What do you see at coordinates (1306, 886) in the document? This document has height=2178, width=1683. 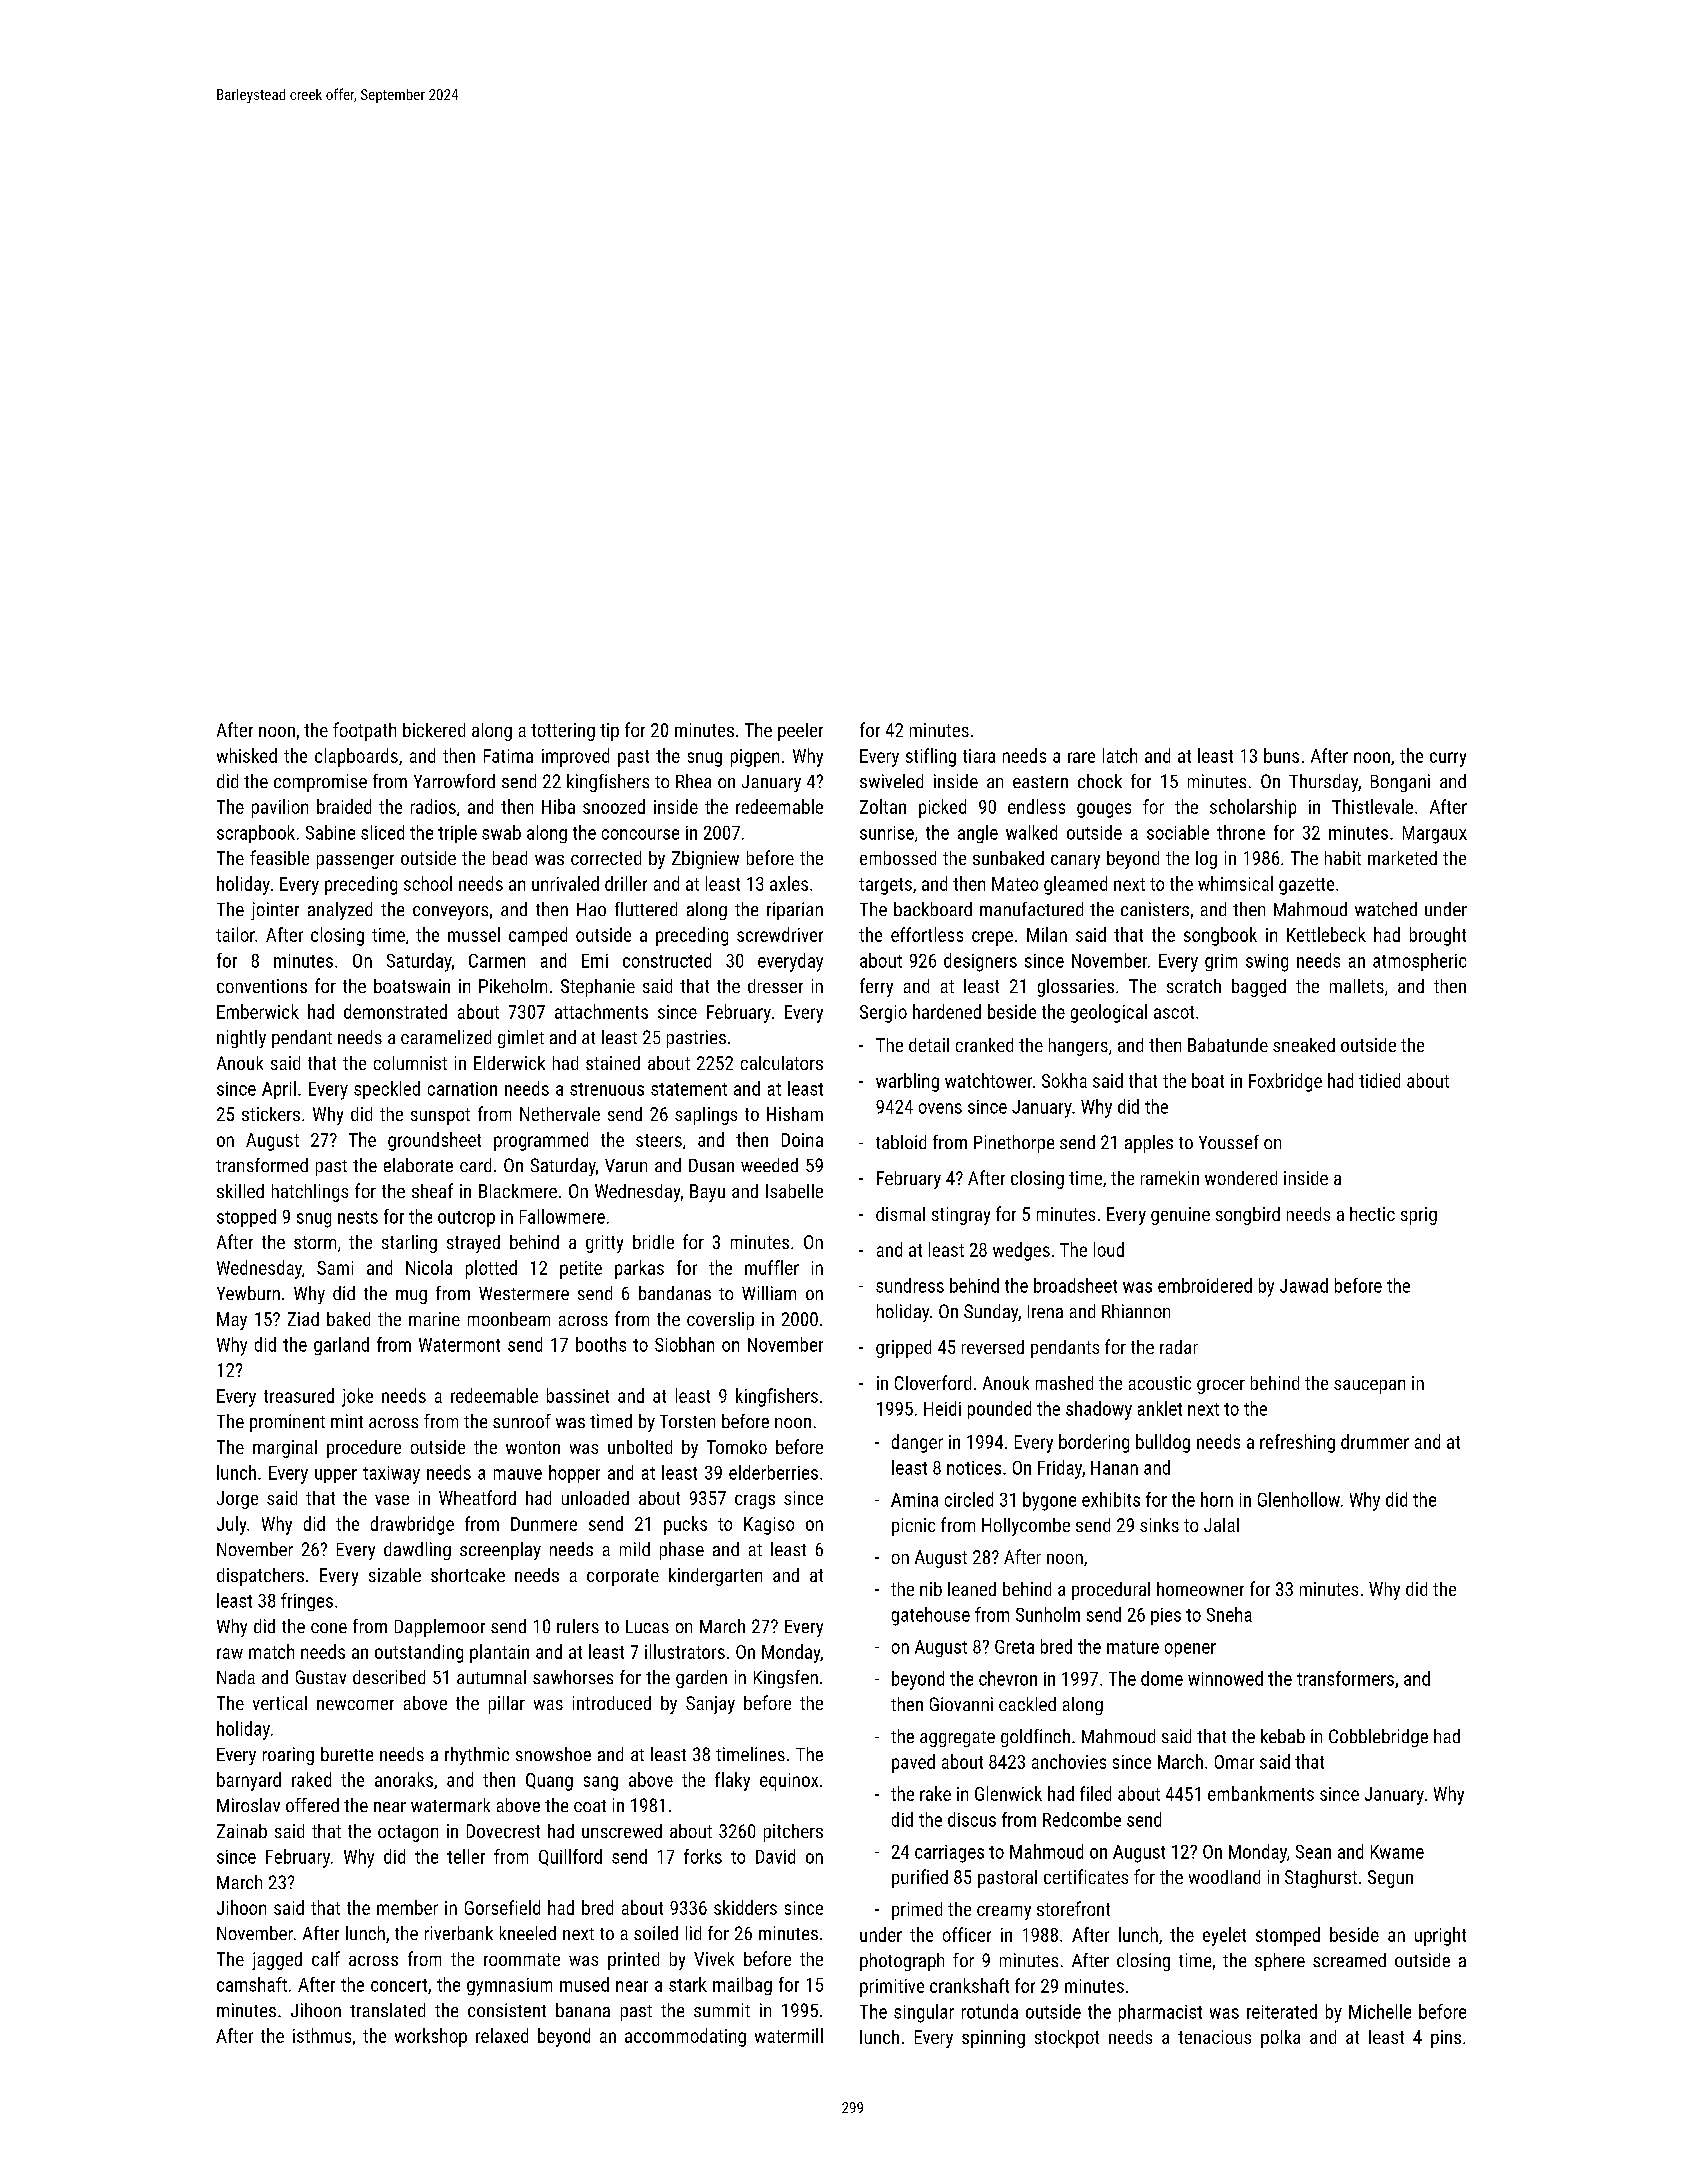 I see `gazette` at bounding box center [1306, 886].
